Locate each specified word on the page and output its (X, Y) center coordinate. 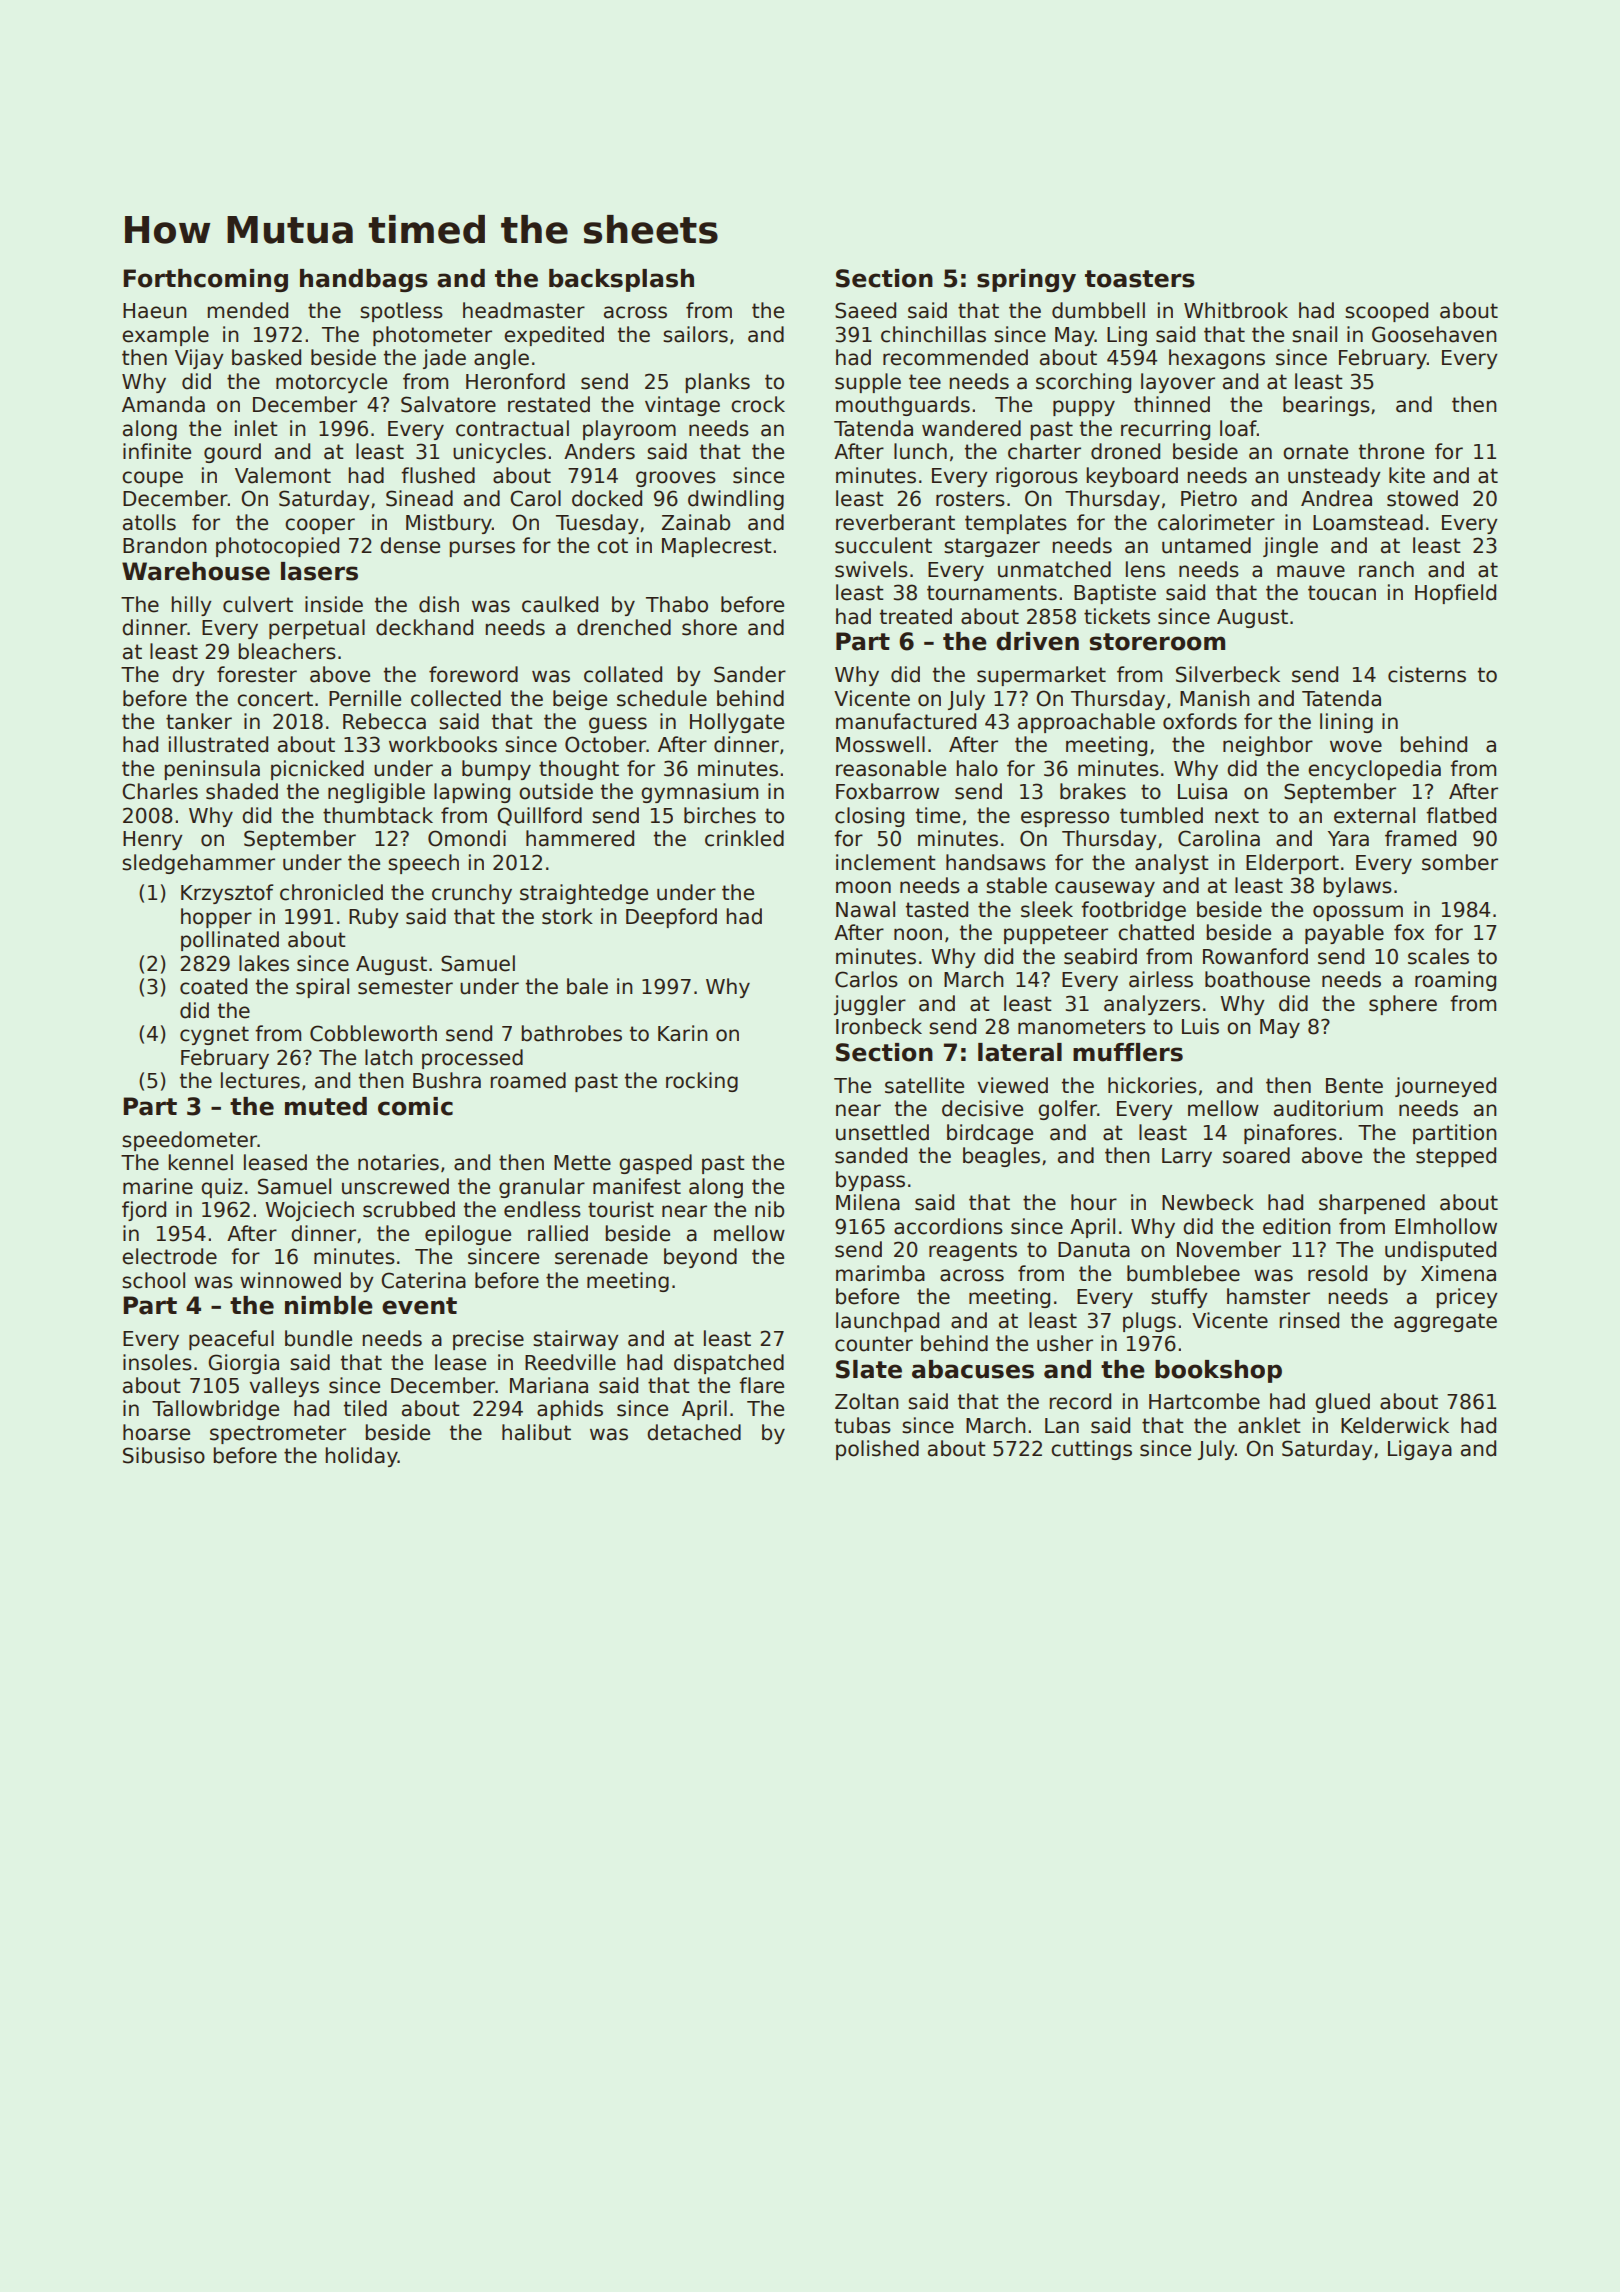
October (605, 744)
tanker (199, 721)
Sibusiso (164, 1455)
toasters (1140, 279)
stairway (576, 1340)
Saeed (865, 310)
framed (1420, 838)
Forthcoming (205, 280)
